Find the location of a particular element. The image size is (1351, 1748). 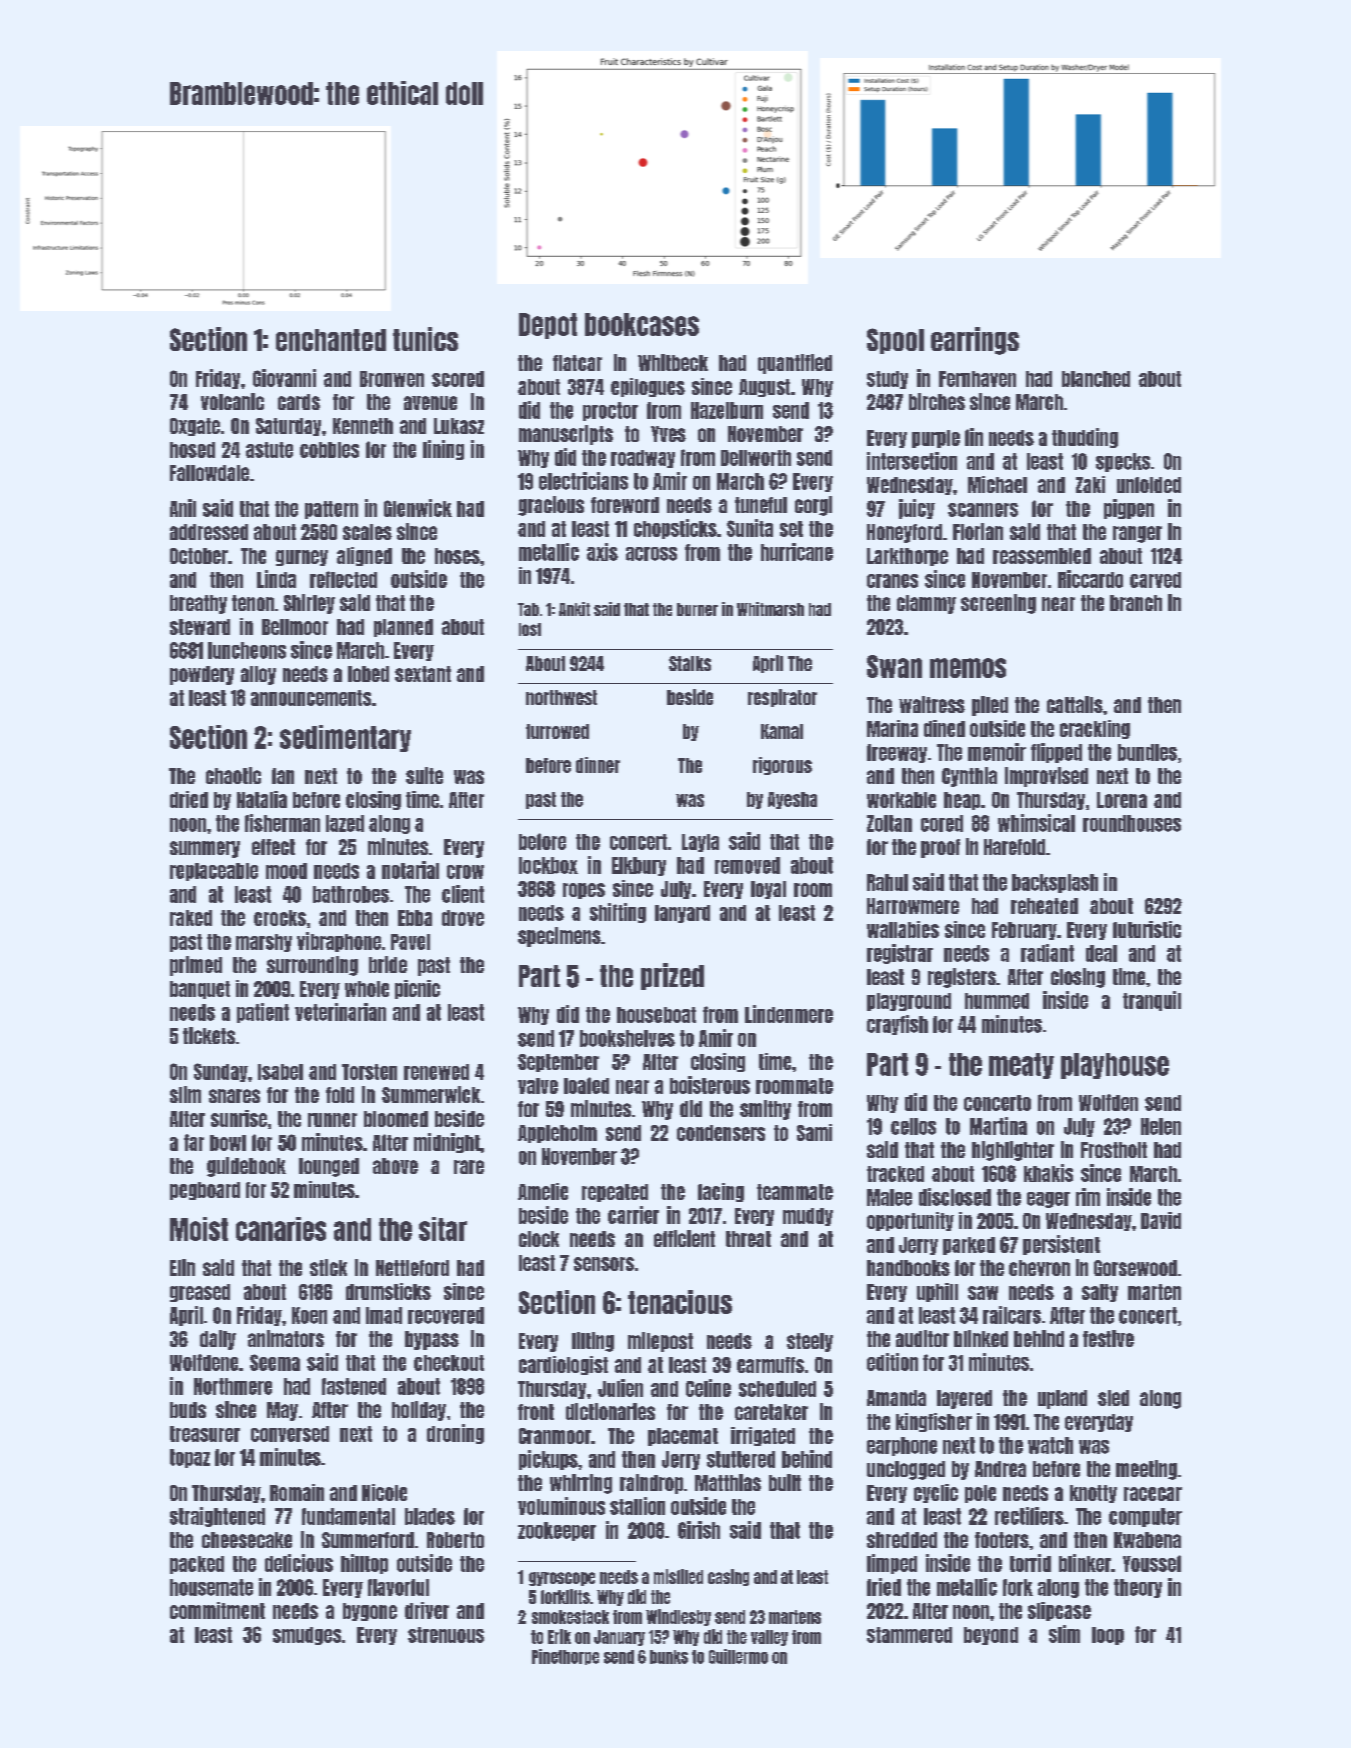

upland is located at coordinates (1062, 1399).
